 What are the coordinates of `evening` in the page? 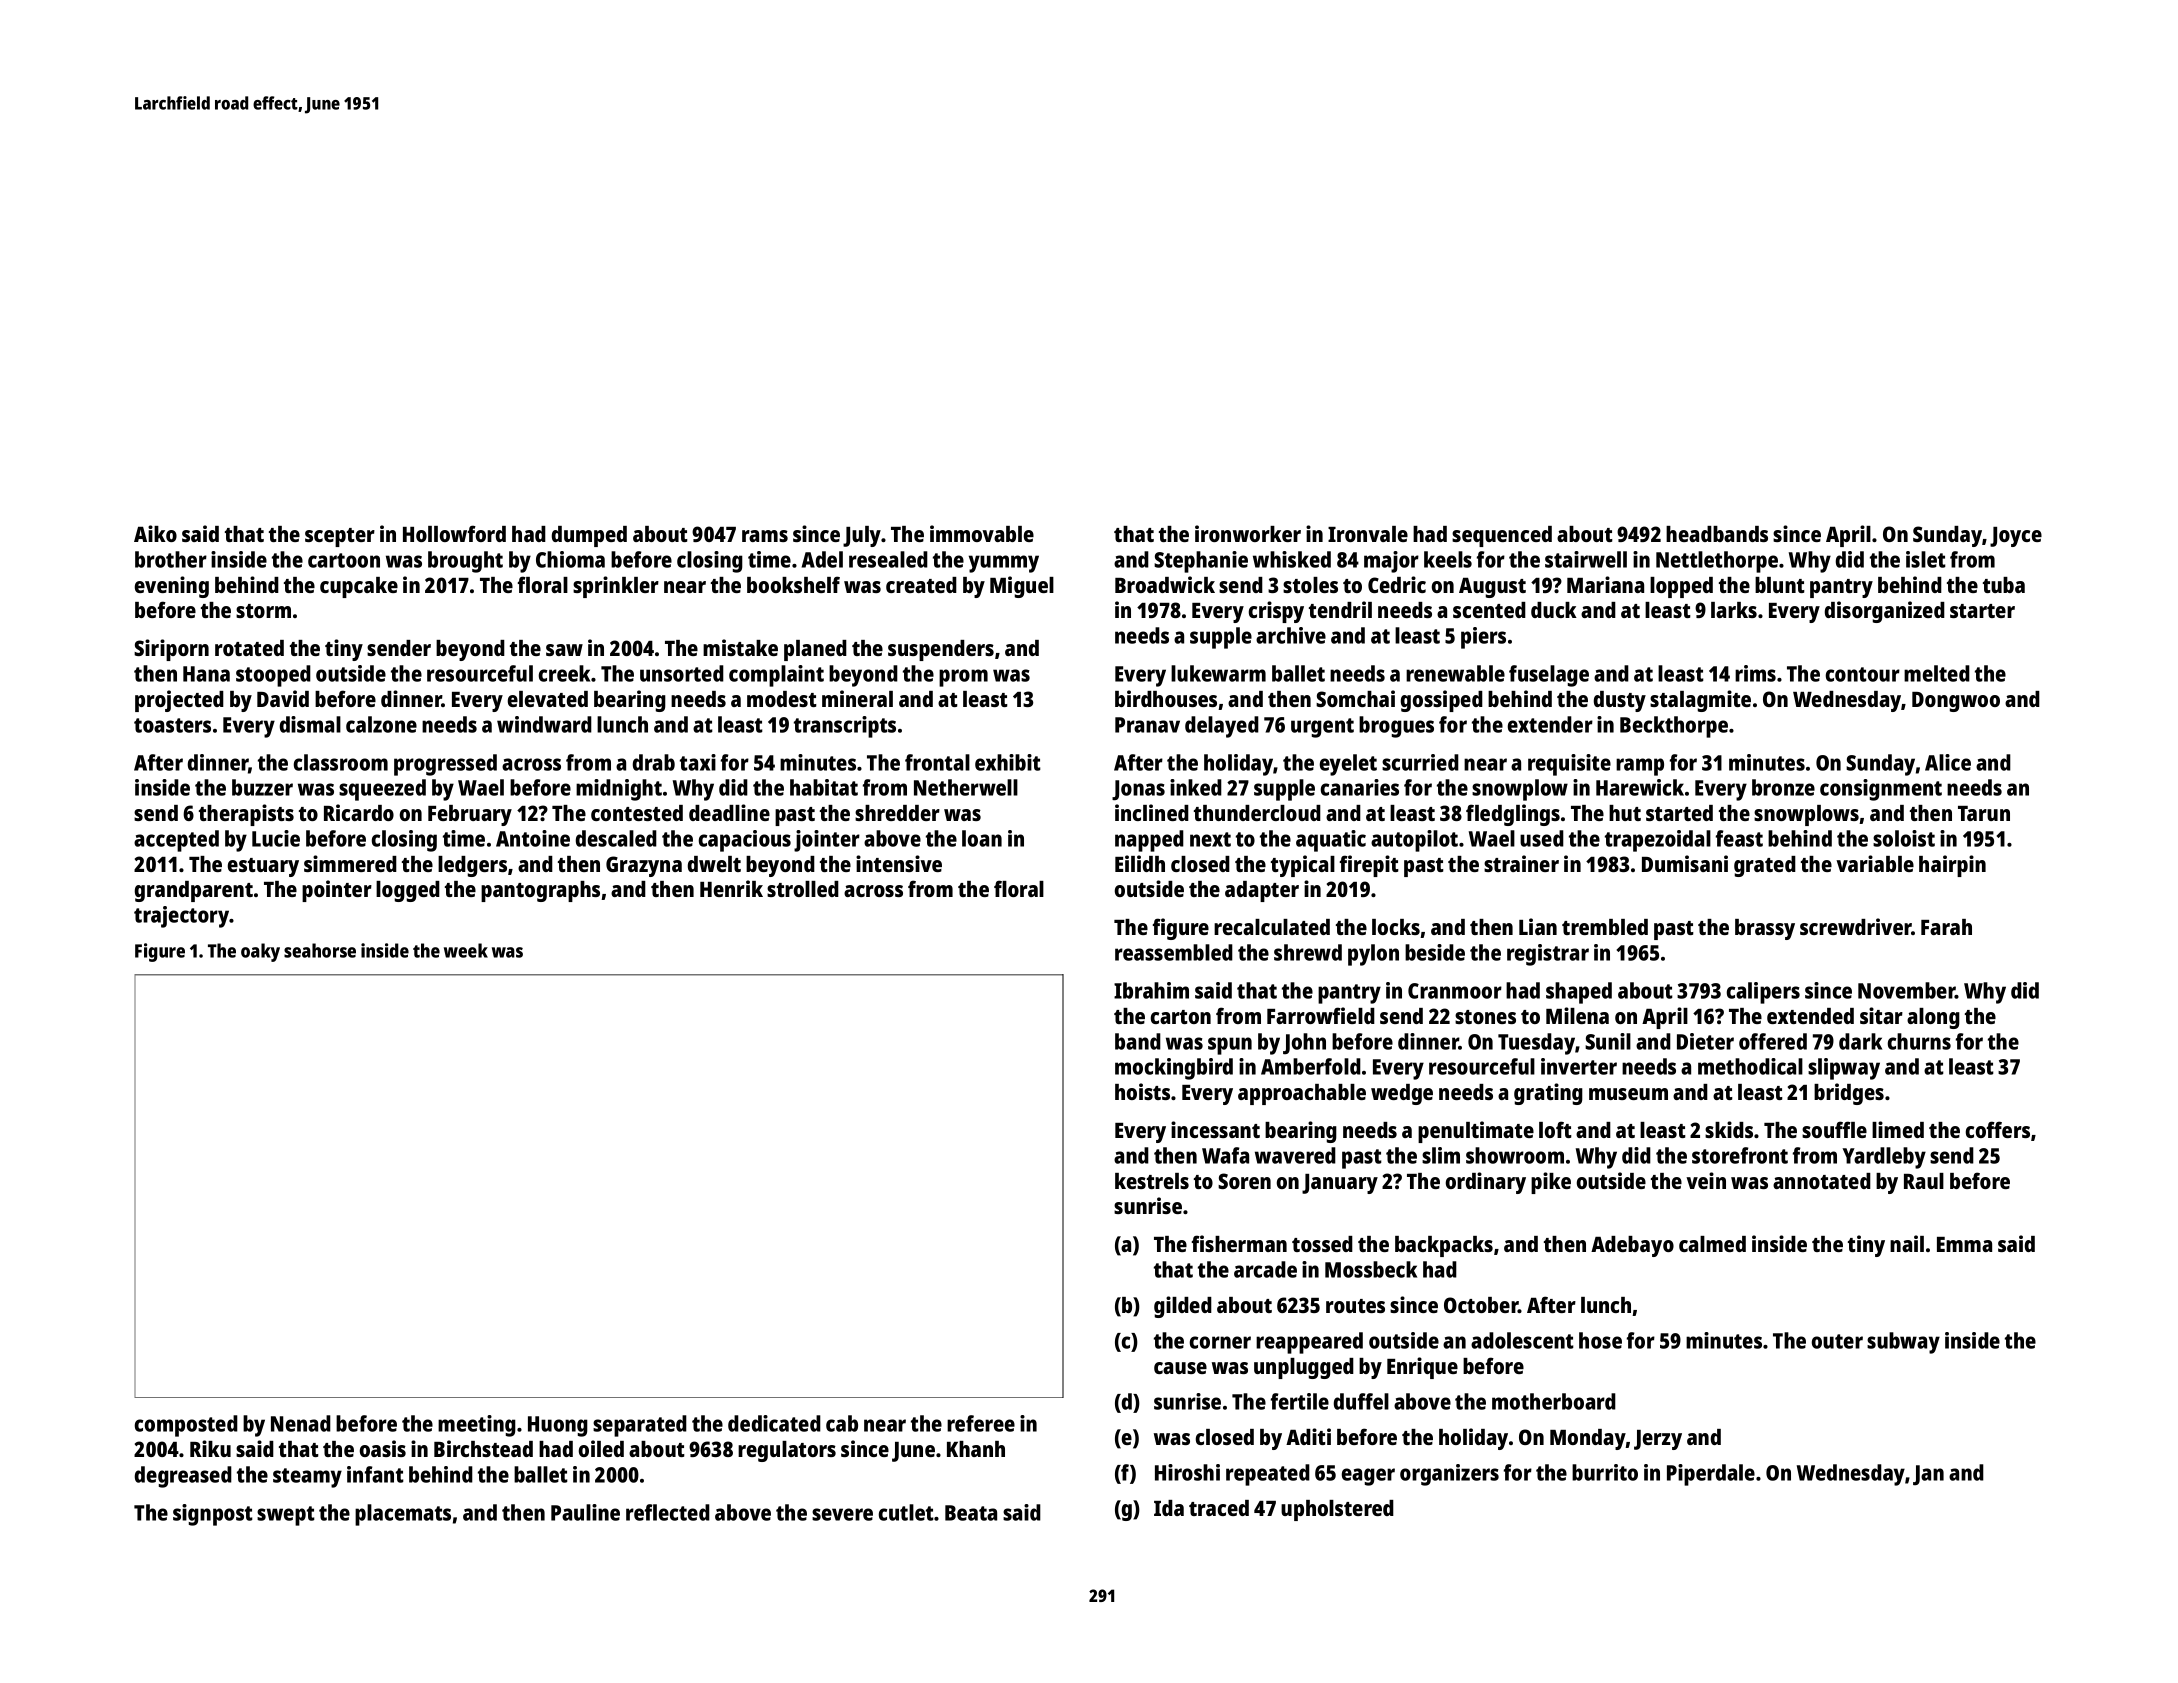 It's located at (172, 587).
